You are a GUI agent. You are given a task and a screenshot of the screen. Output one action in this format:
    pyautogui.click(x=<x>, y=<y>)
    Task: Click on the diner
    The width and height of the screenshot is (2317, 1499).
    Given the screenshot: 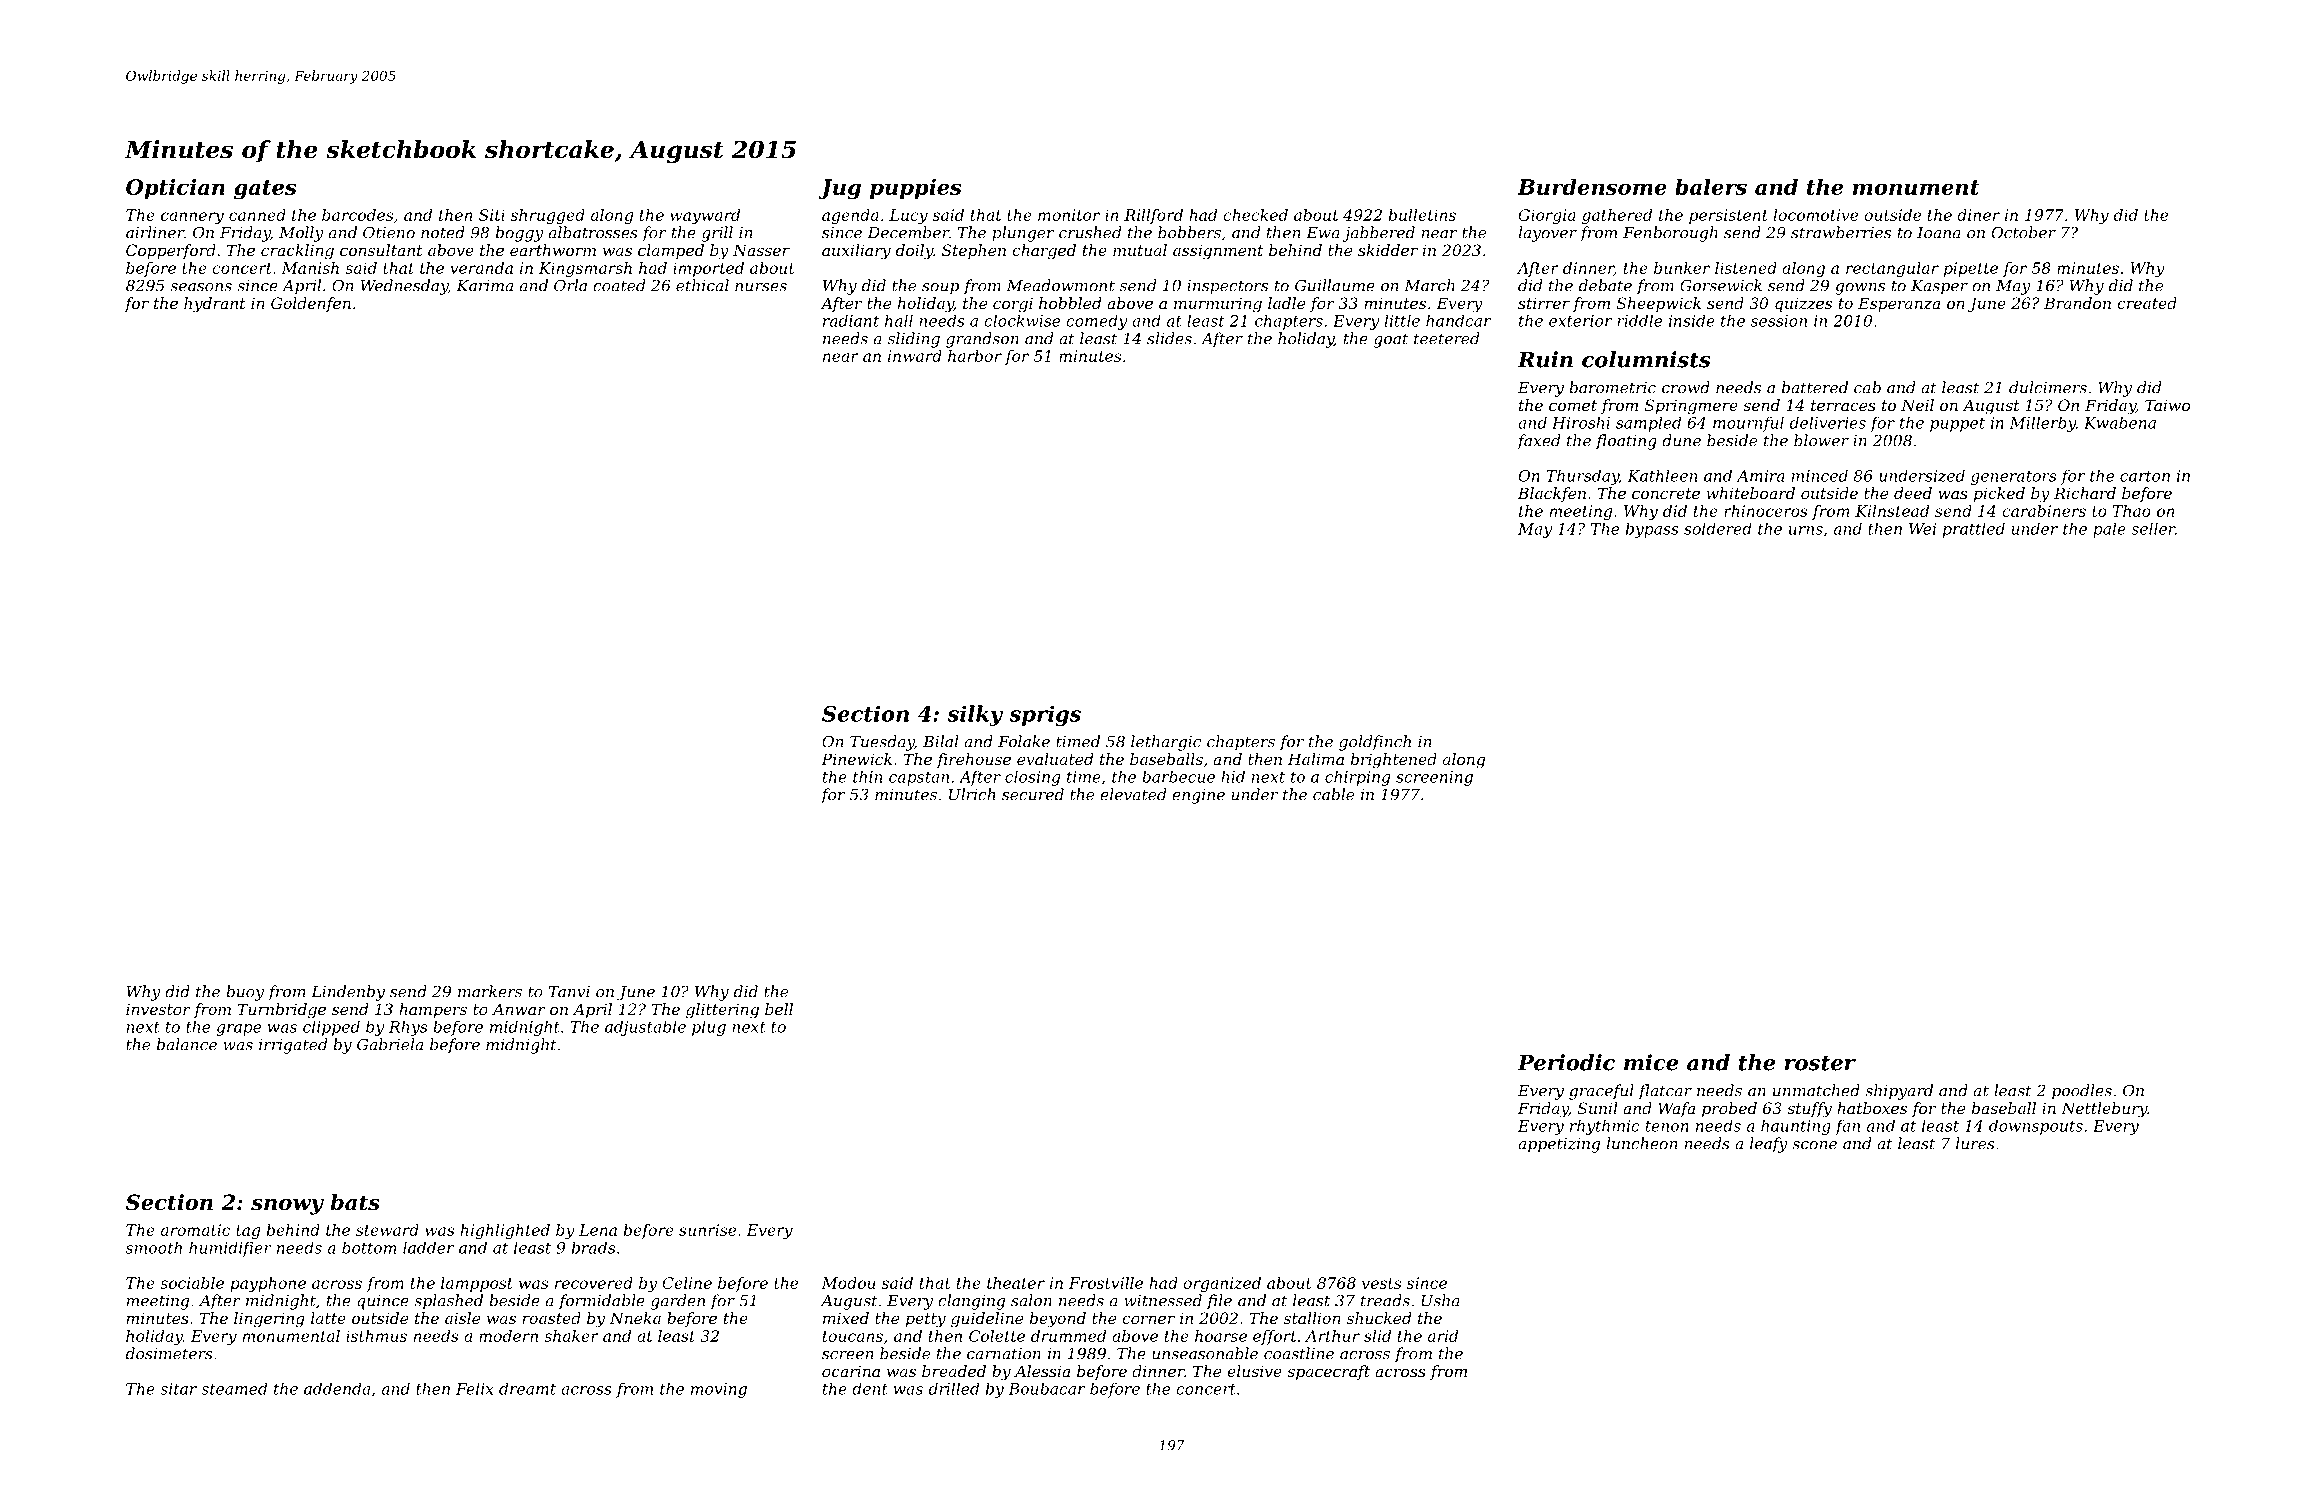 What is the action you would take?
    pyautogui.click(x=1978, y=215)
